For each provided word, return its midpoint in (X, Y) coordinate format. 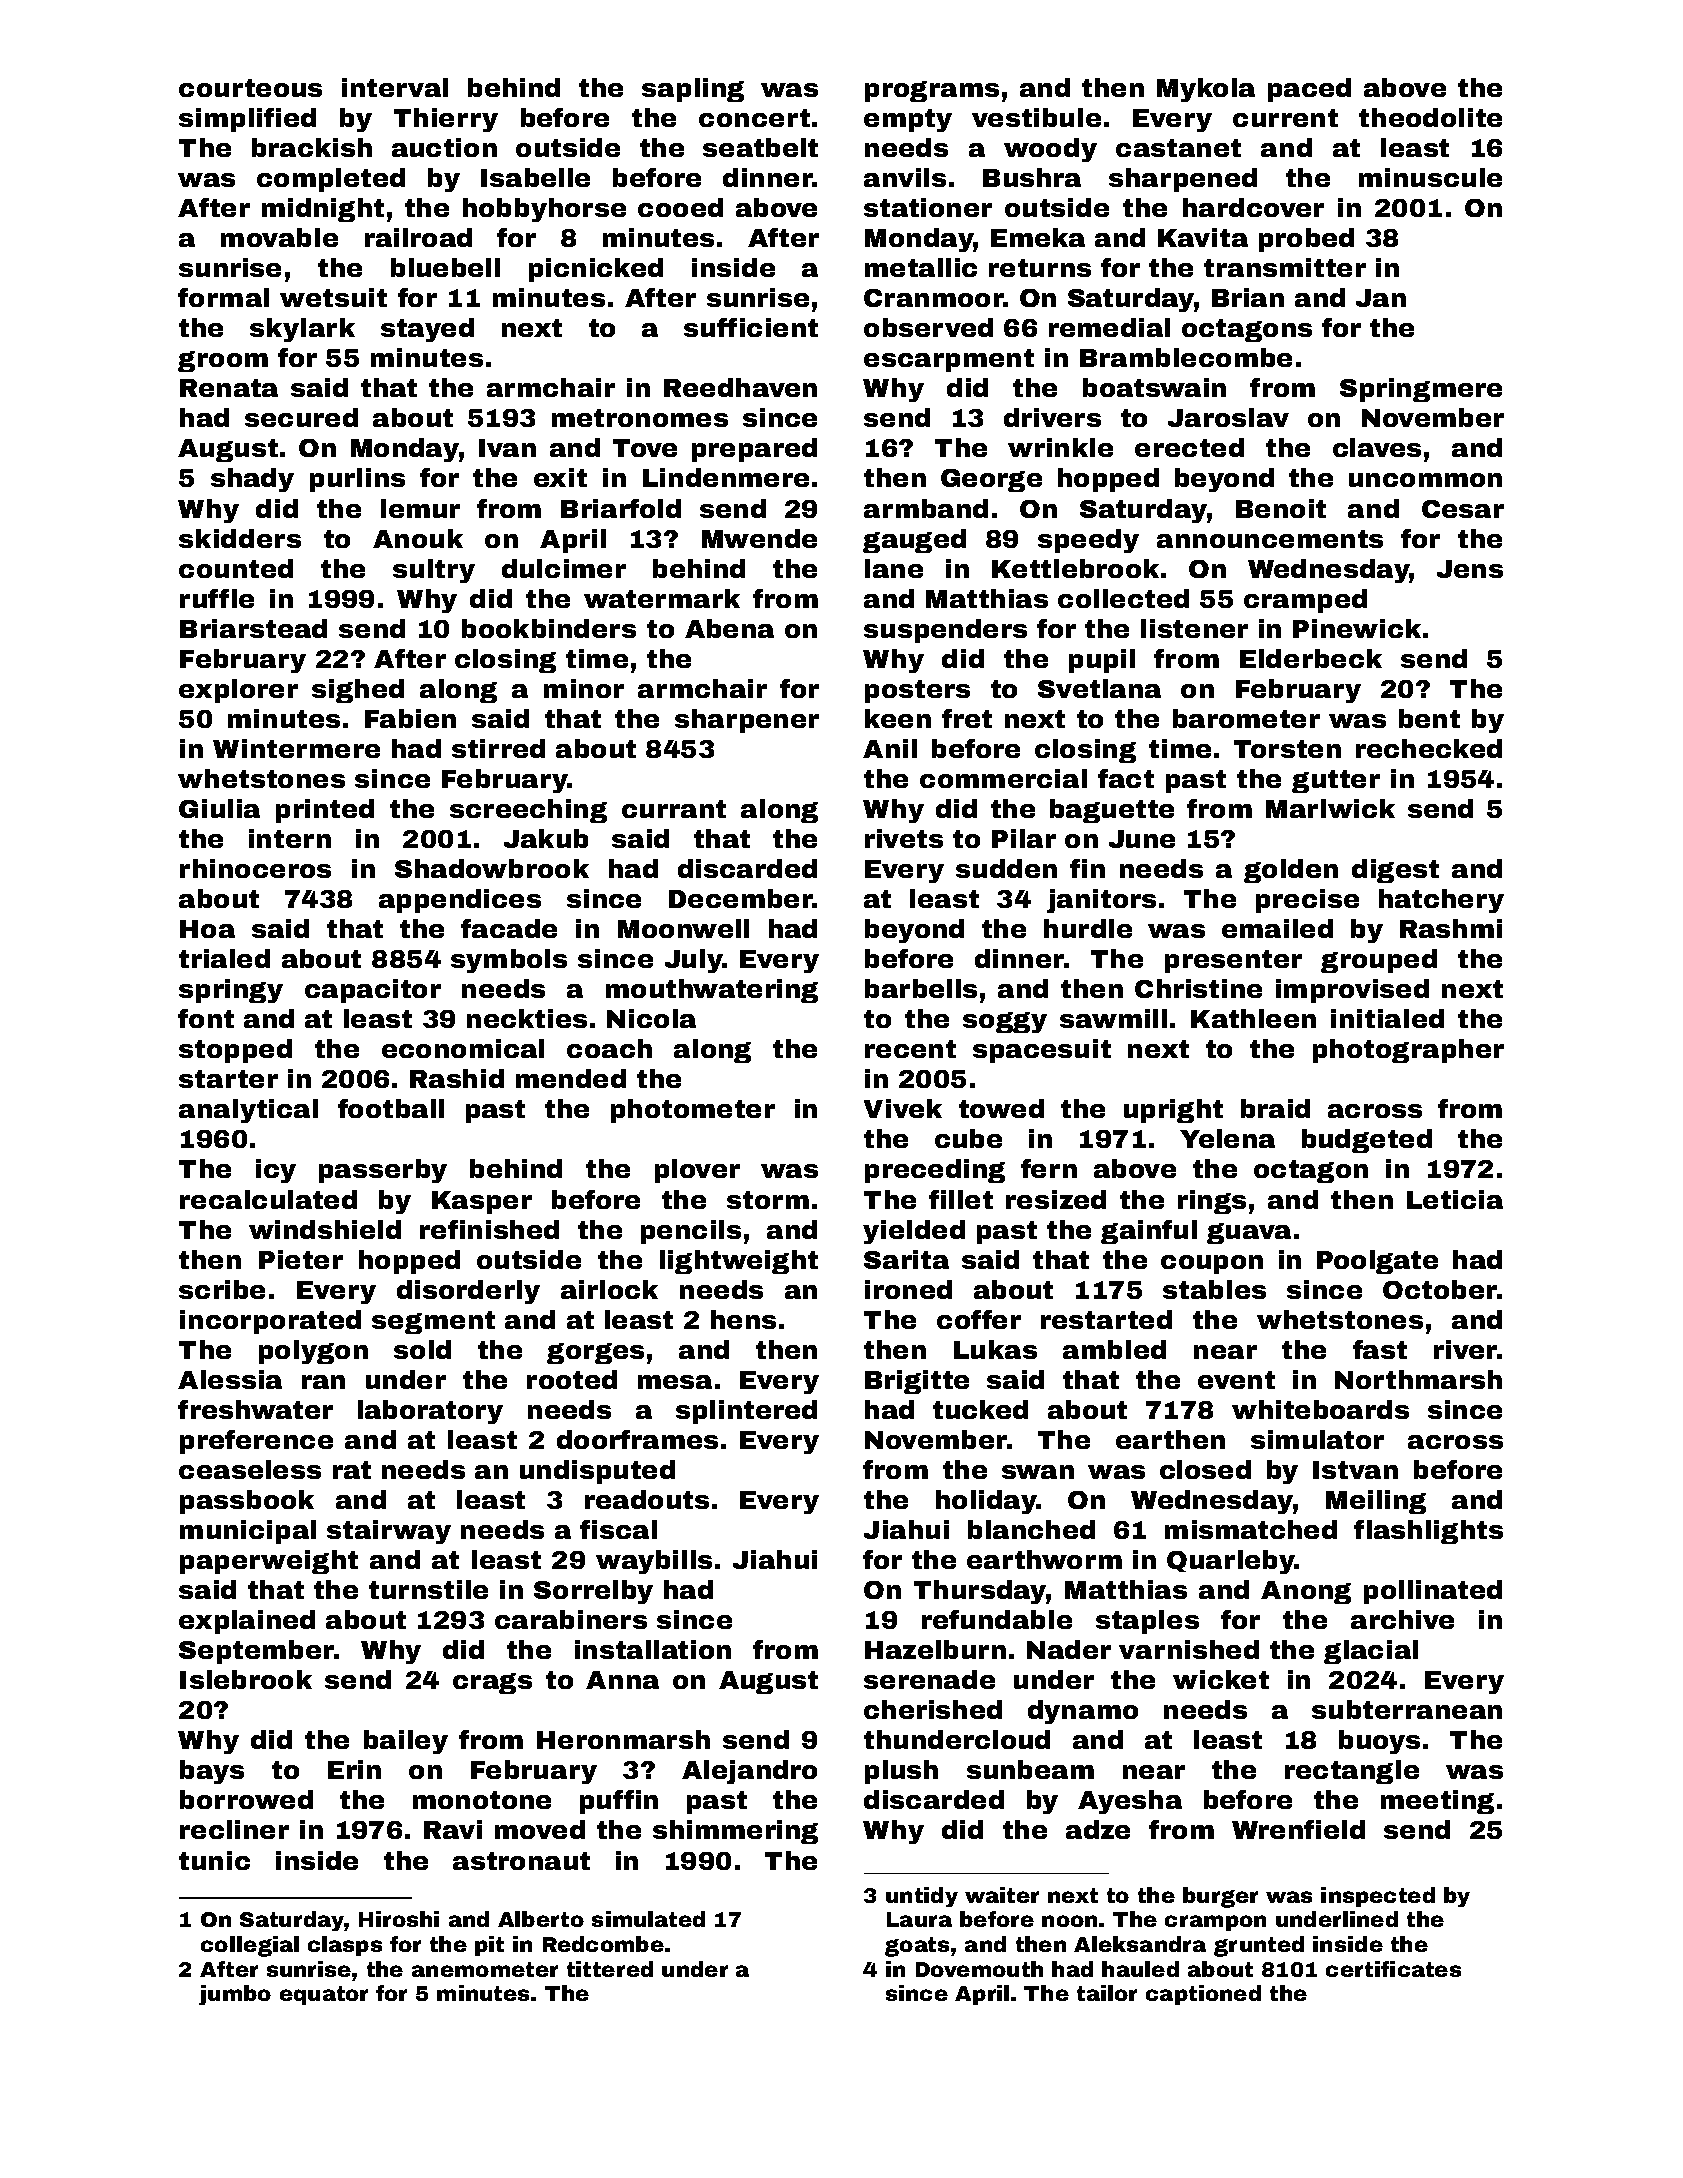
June (1142, 839)
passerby (383, 1171)
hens (743, 1319)
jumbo (235, 1995)
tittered (610, 1969)
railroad (418, 237)
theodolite (1430, 117)
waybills (654, 1562)
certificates (1393, 1969)
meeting (1437, 1802)
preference (256, 1442)
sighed (358, 691)
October (1440, 1289)
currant (674, 809)
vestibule (1036, 117)
